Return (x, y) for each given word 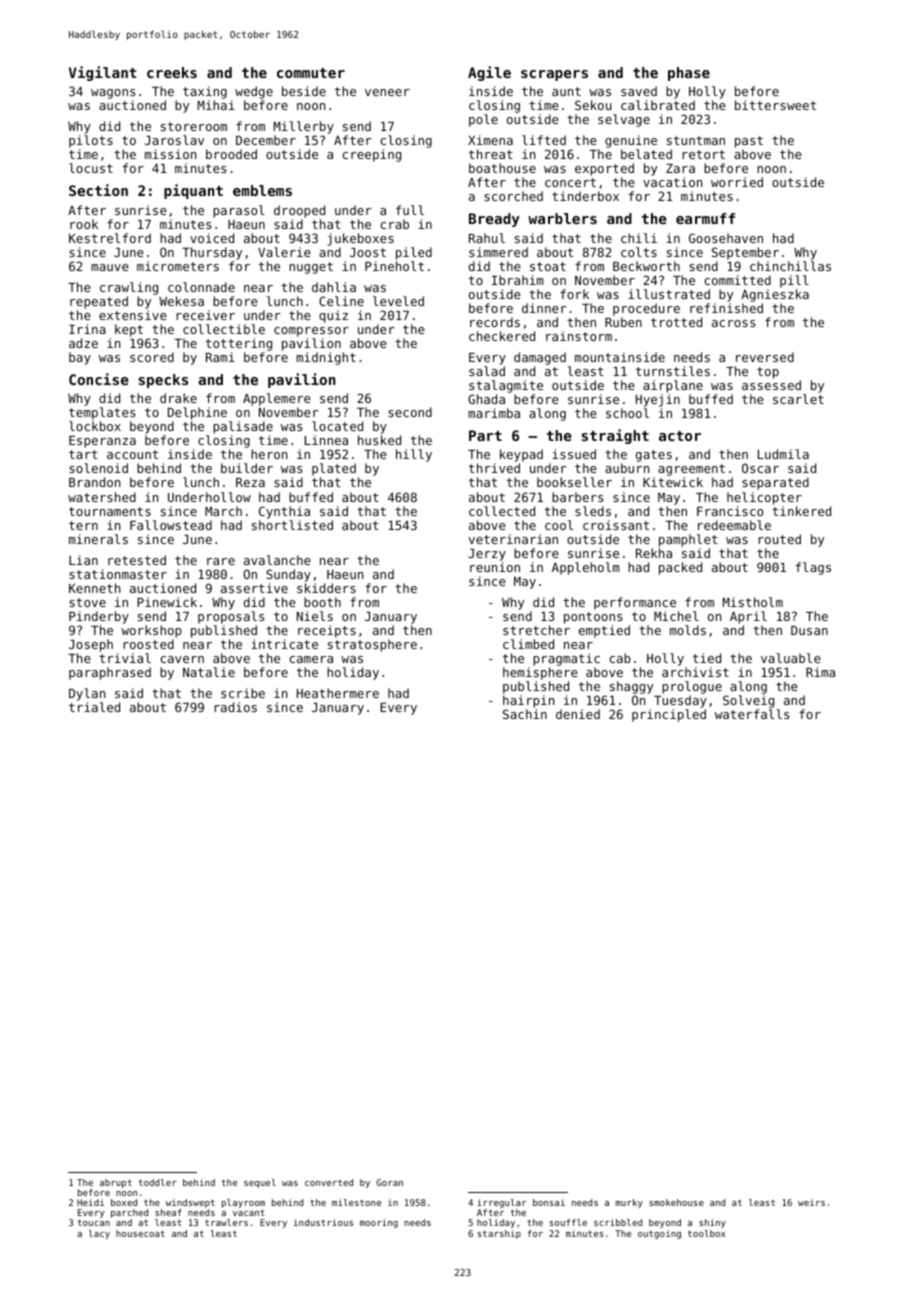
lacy (99, 1234)
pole (483, 120)
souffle (568, 1222)
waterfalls (752, 714)
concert (570, 182)
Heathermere (338, 693)
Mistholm (753, 602)
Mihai (216, 105)
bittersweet (775, 105)
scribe (243, 693)
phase (689, 74)
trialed (94, 707)
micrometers (178, 266)
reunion (495, 567)
